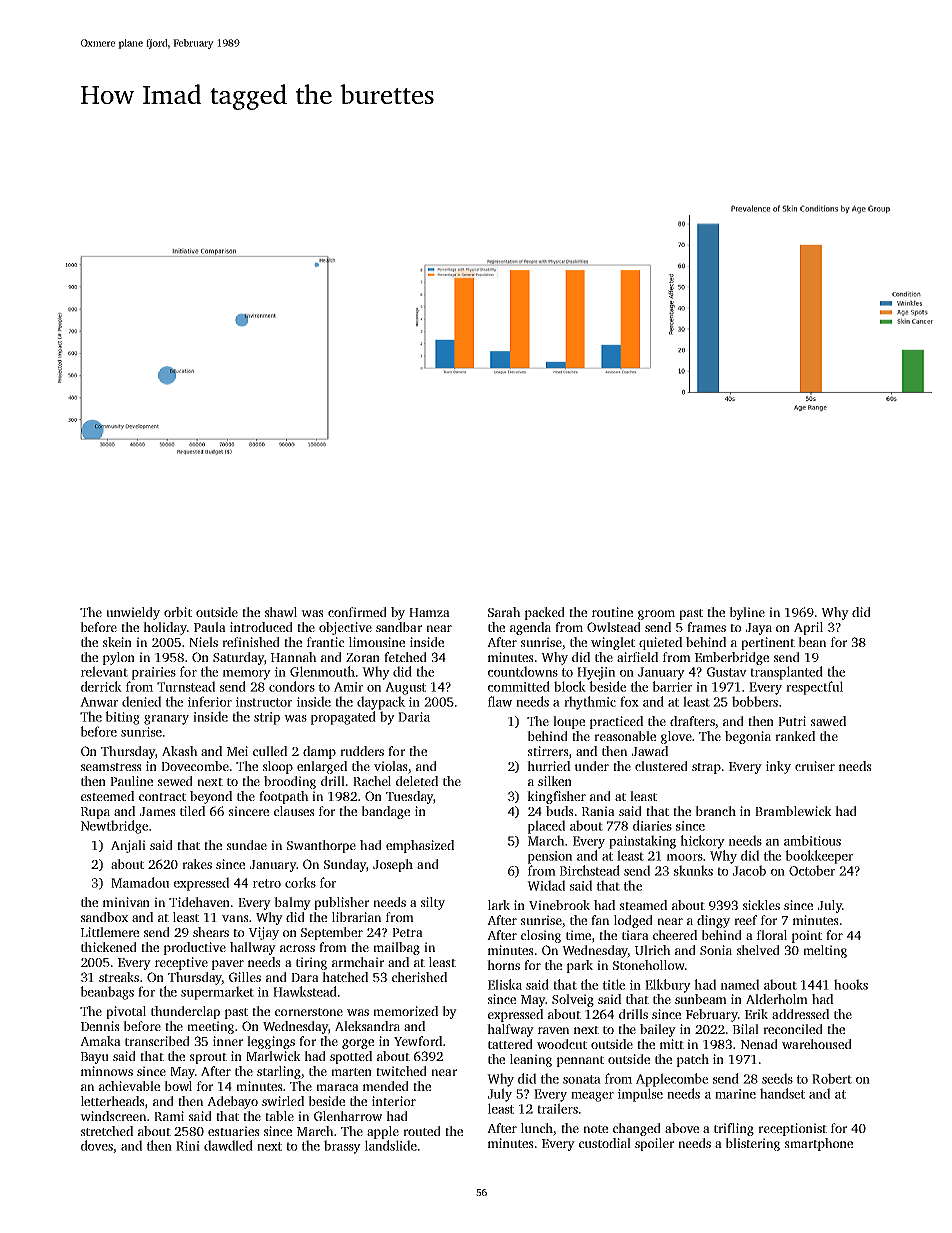 This screenshot has width=952, height=1233. What do you see at coordinates (237, 751) in the screenshot?
I see `Mei` at bounding box center [237, 751].
